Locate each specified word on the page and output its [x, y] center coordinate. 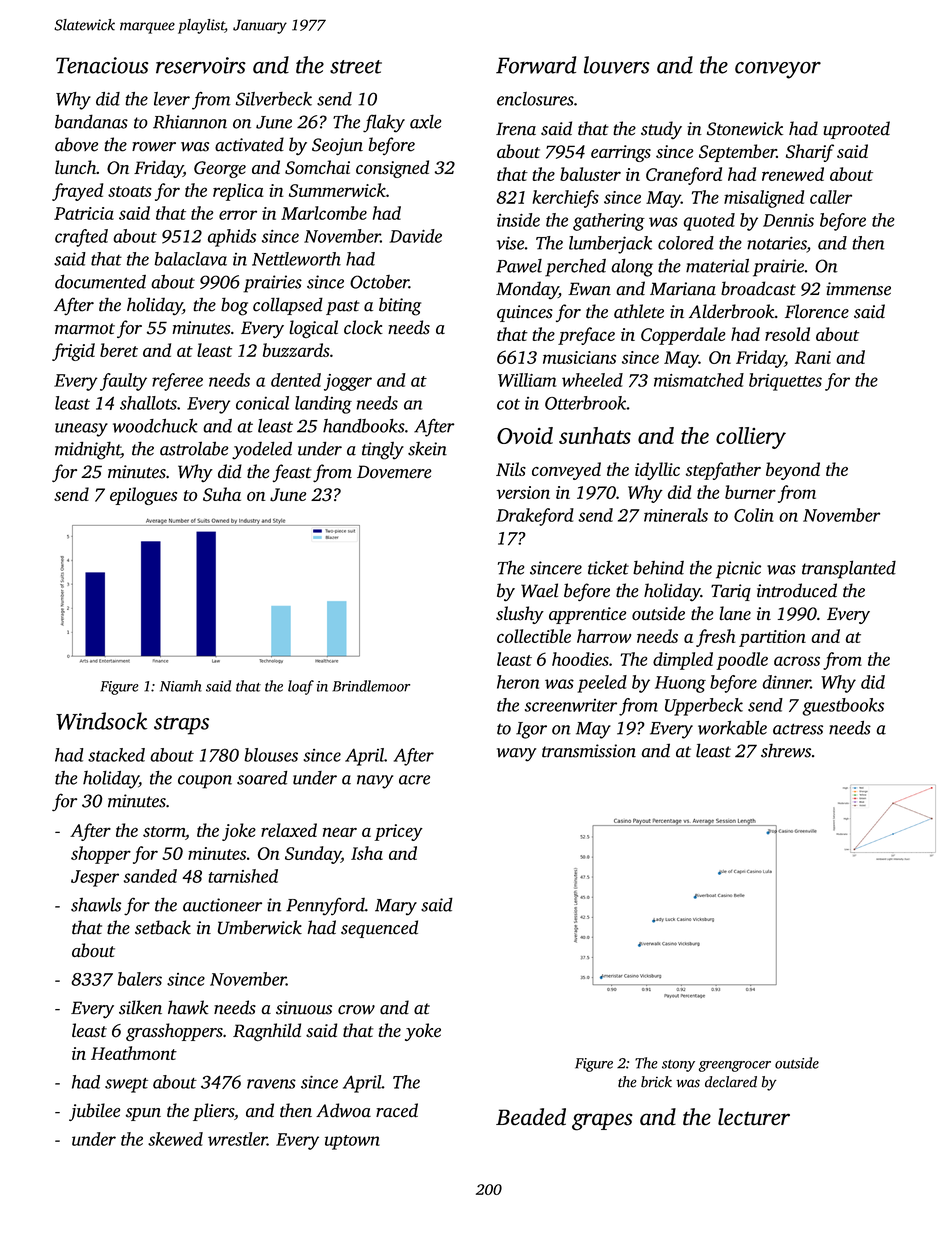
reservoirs [201, 65]
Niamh [181, 686]
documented [100, 281]
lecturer [754, 1117]
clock [363, 327]
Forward [536, 65]
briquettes [785, 382]
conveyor [778, 70]
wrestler [237, 1139]
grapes [602, 1122]
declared [731, 1082]
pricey [398, 832]
